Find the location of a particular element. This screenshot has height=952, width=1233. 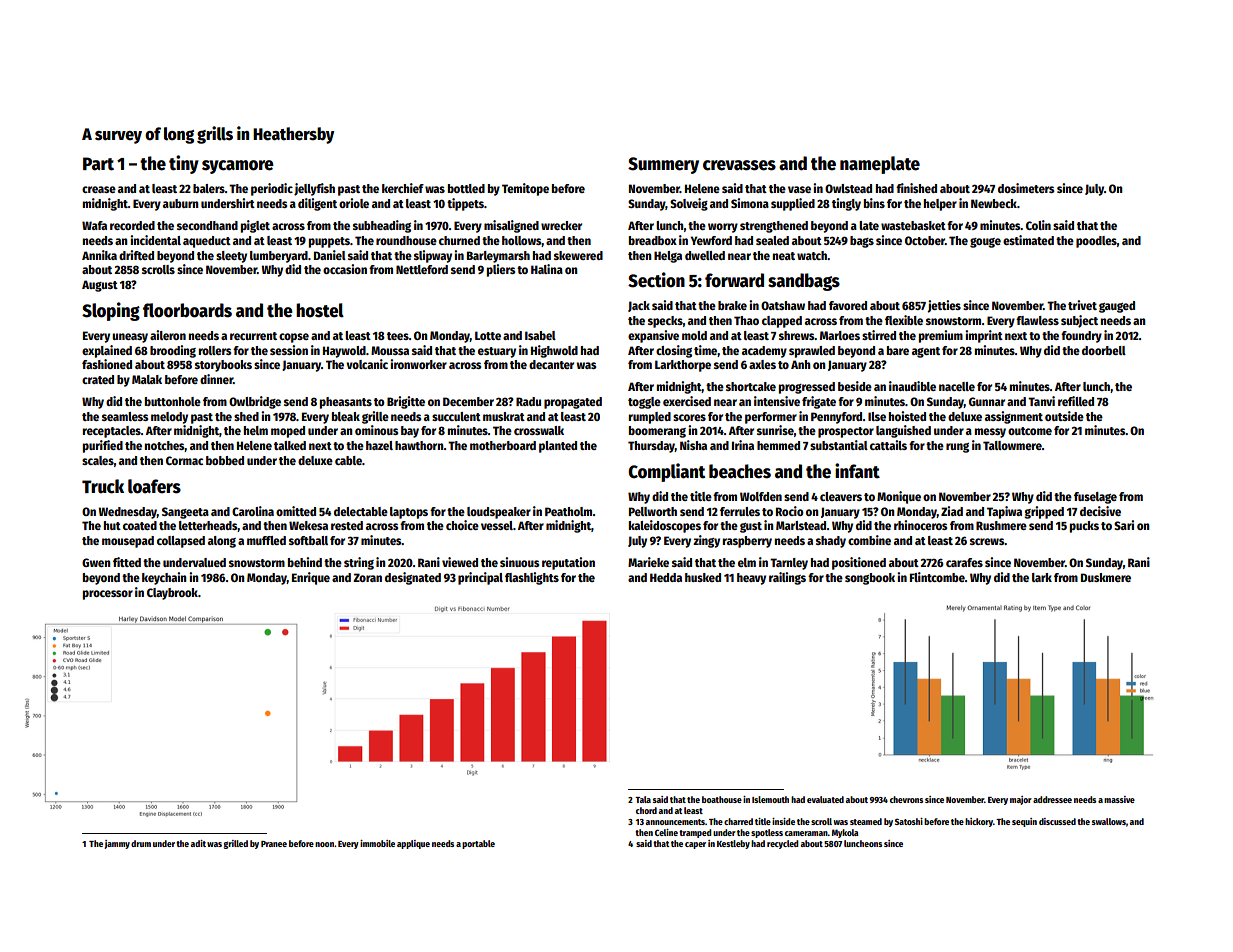

Colin is located at coordinates (1038, 225).
